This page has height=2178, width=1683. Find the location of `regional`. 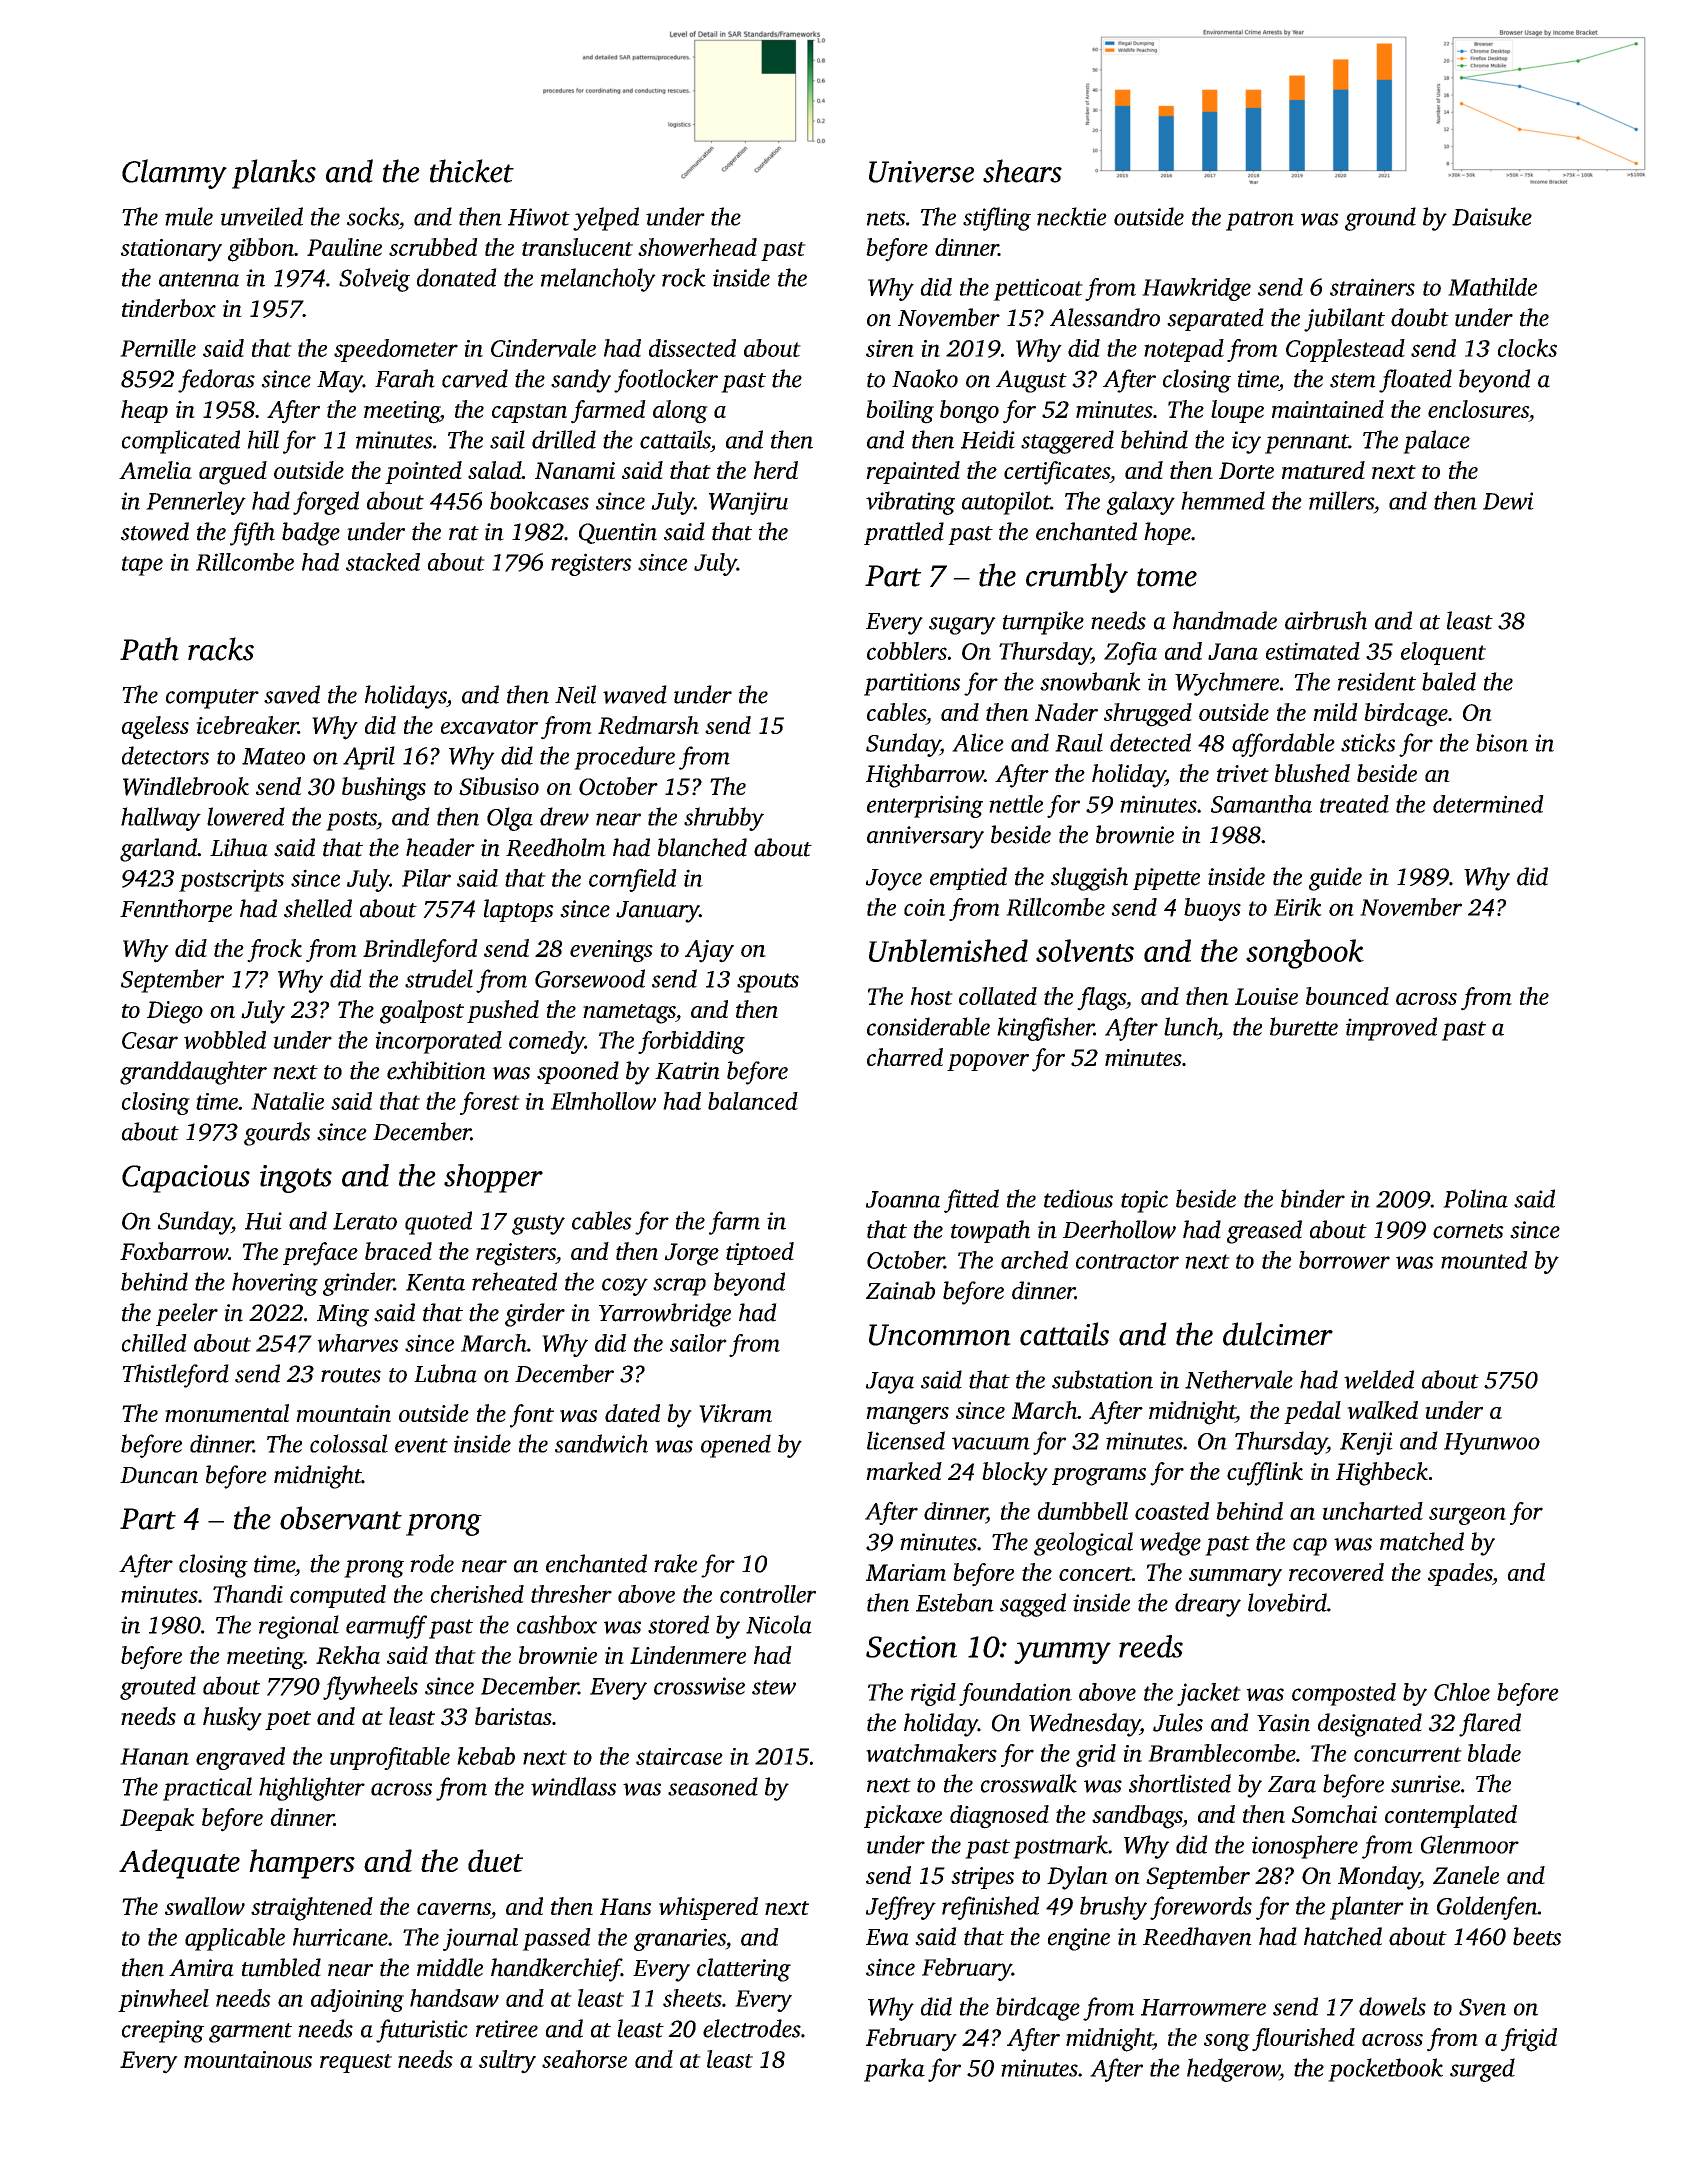

regional is located at coordinates (299, 1627).
